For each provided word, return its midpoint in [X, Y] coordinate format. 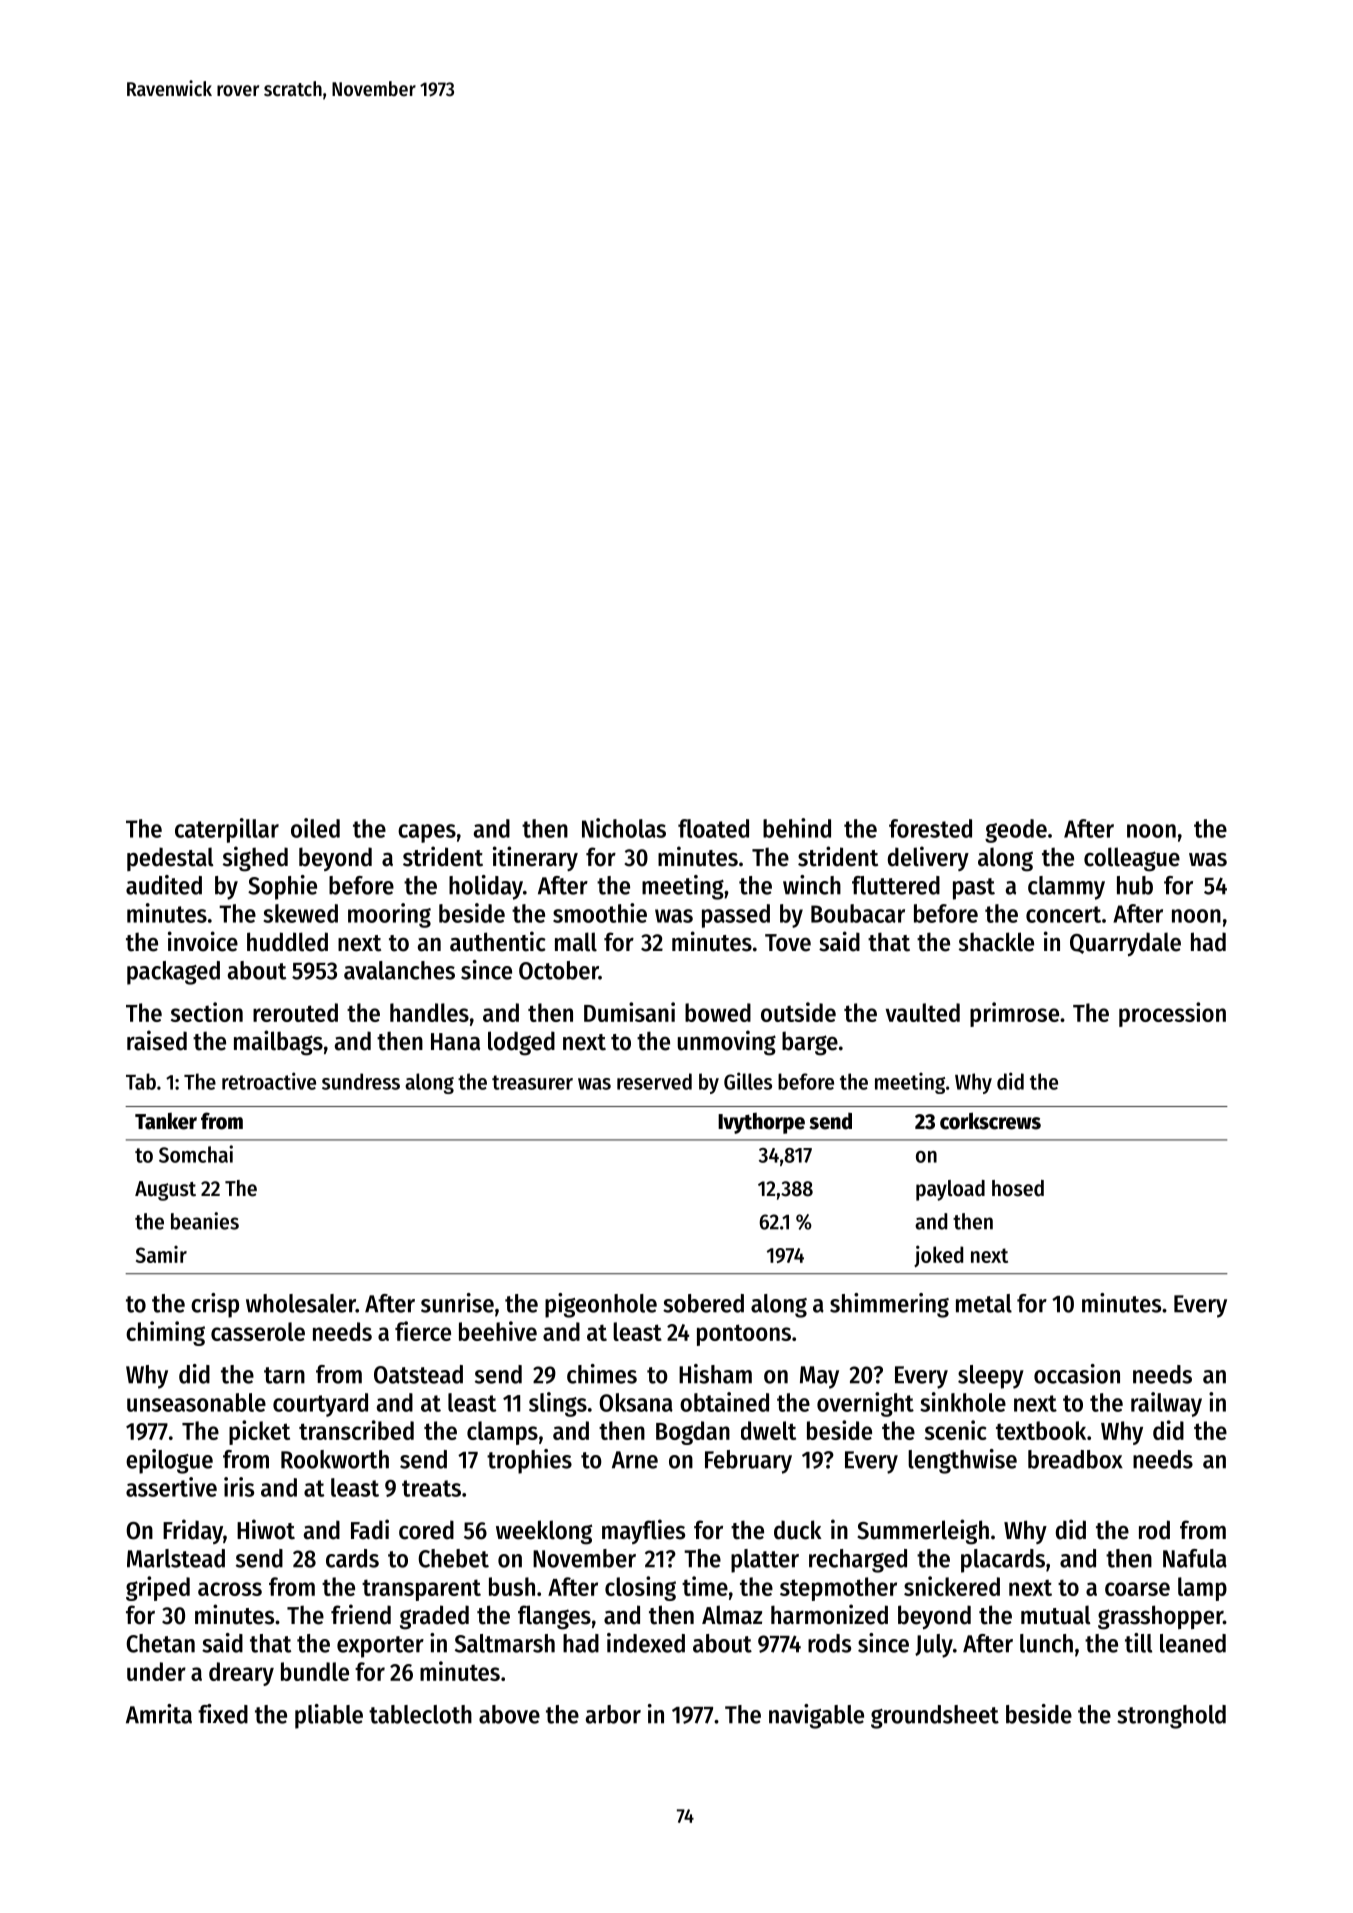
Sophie [282, 887]
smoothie [600, 913]
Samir [161, 1254]
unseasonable [196, 1402]
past [974, 889]
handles [429, 1012]
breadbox [1075, 1459]
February [748, 1462]
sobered [703, 1303]
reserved [654, 1081]
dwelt [768, 1430]
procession [1172, 1014]
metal [984, 1303]
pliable [329, 1716]
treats [431, 1488]
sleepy [991, 1377]
